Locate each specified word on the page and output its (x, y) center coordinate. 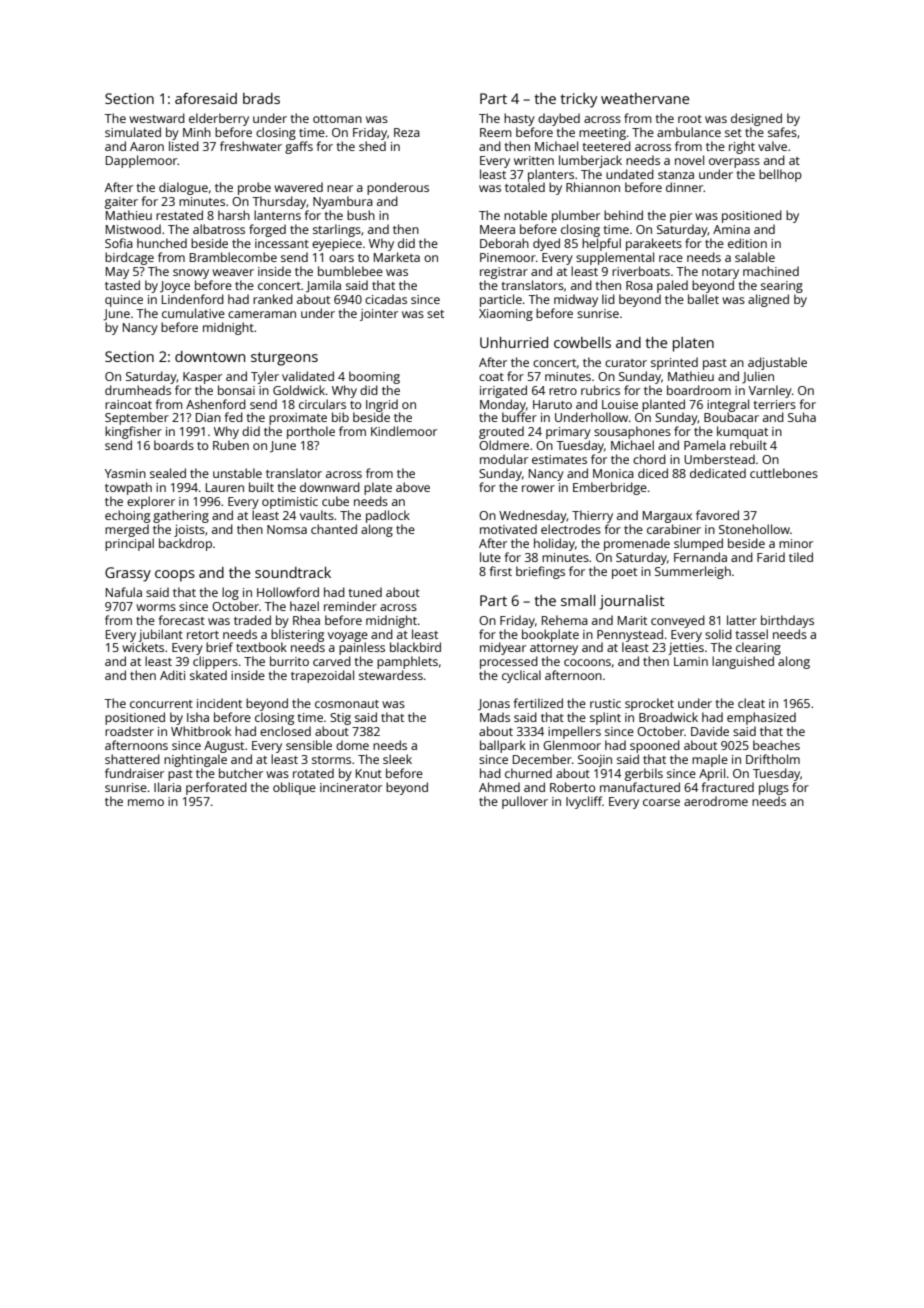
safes (782, 132)
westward (157, 118)
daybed (559, 119)
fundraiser (134, 773)
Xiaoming (506, 315)
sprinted (674, 363)
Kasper (202, 378)
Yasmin (125, 473)
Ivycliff (584, 802)
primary (568, 433)
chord (649, 459)
